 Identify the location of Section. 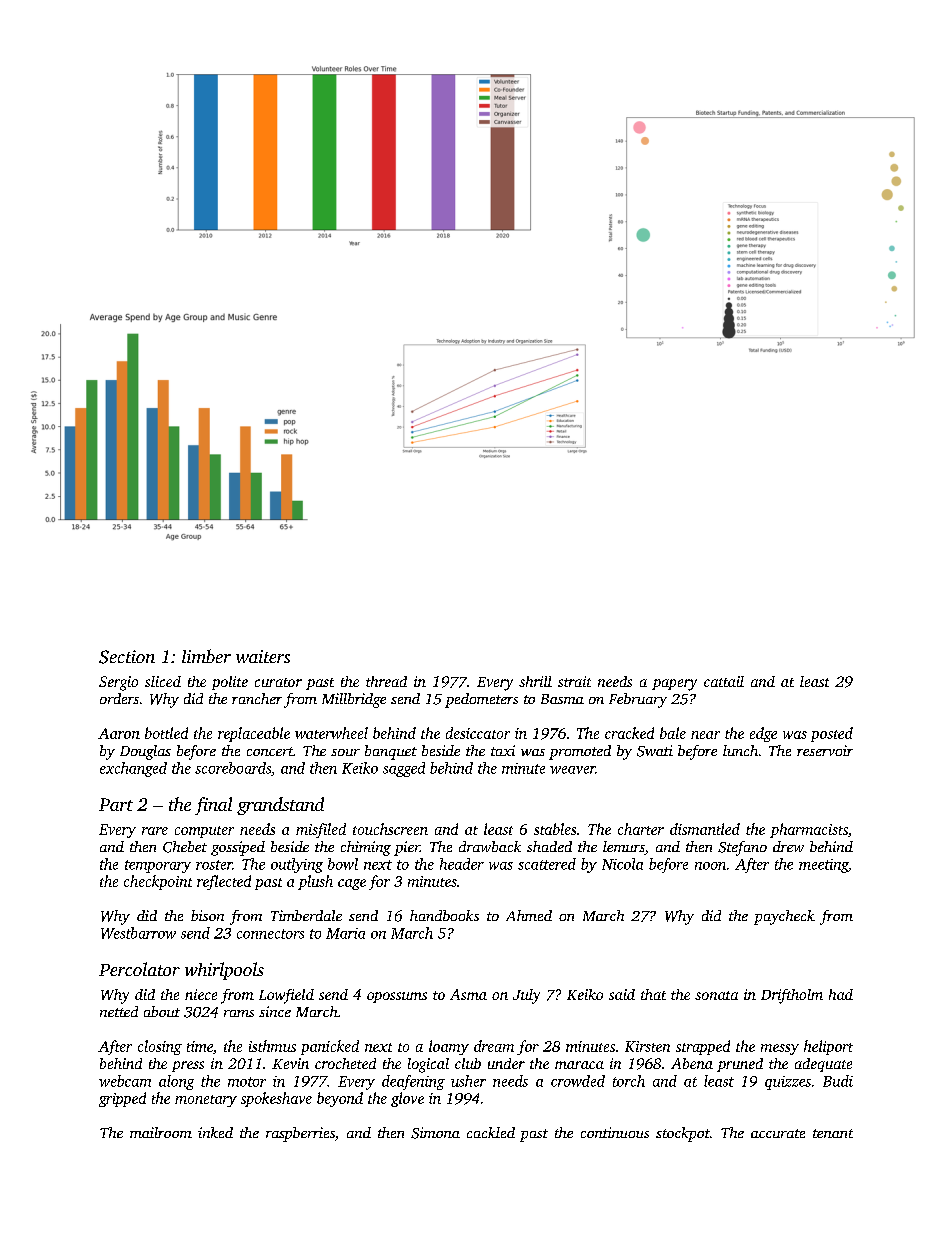
(127, 657).
